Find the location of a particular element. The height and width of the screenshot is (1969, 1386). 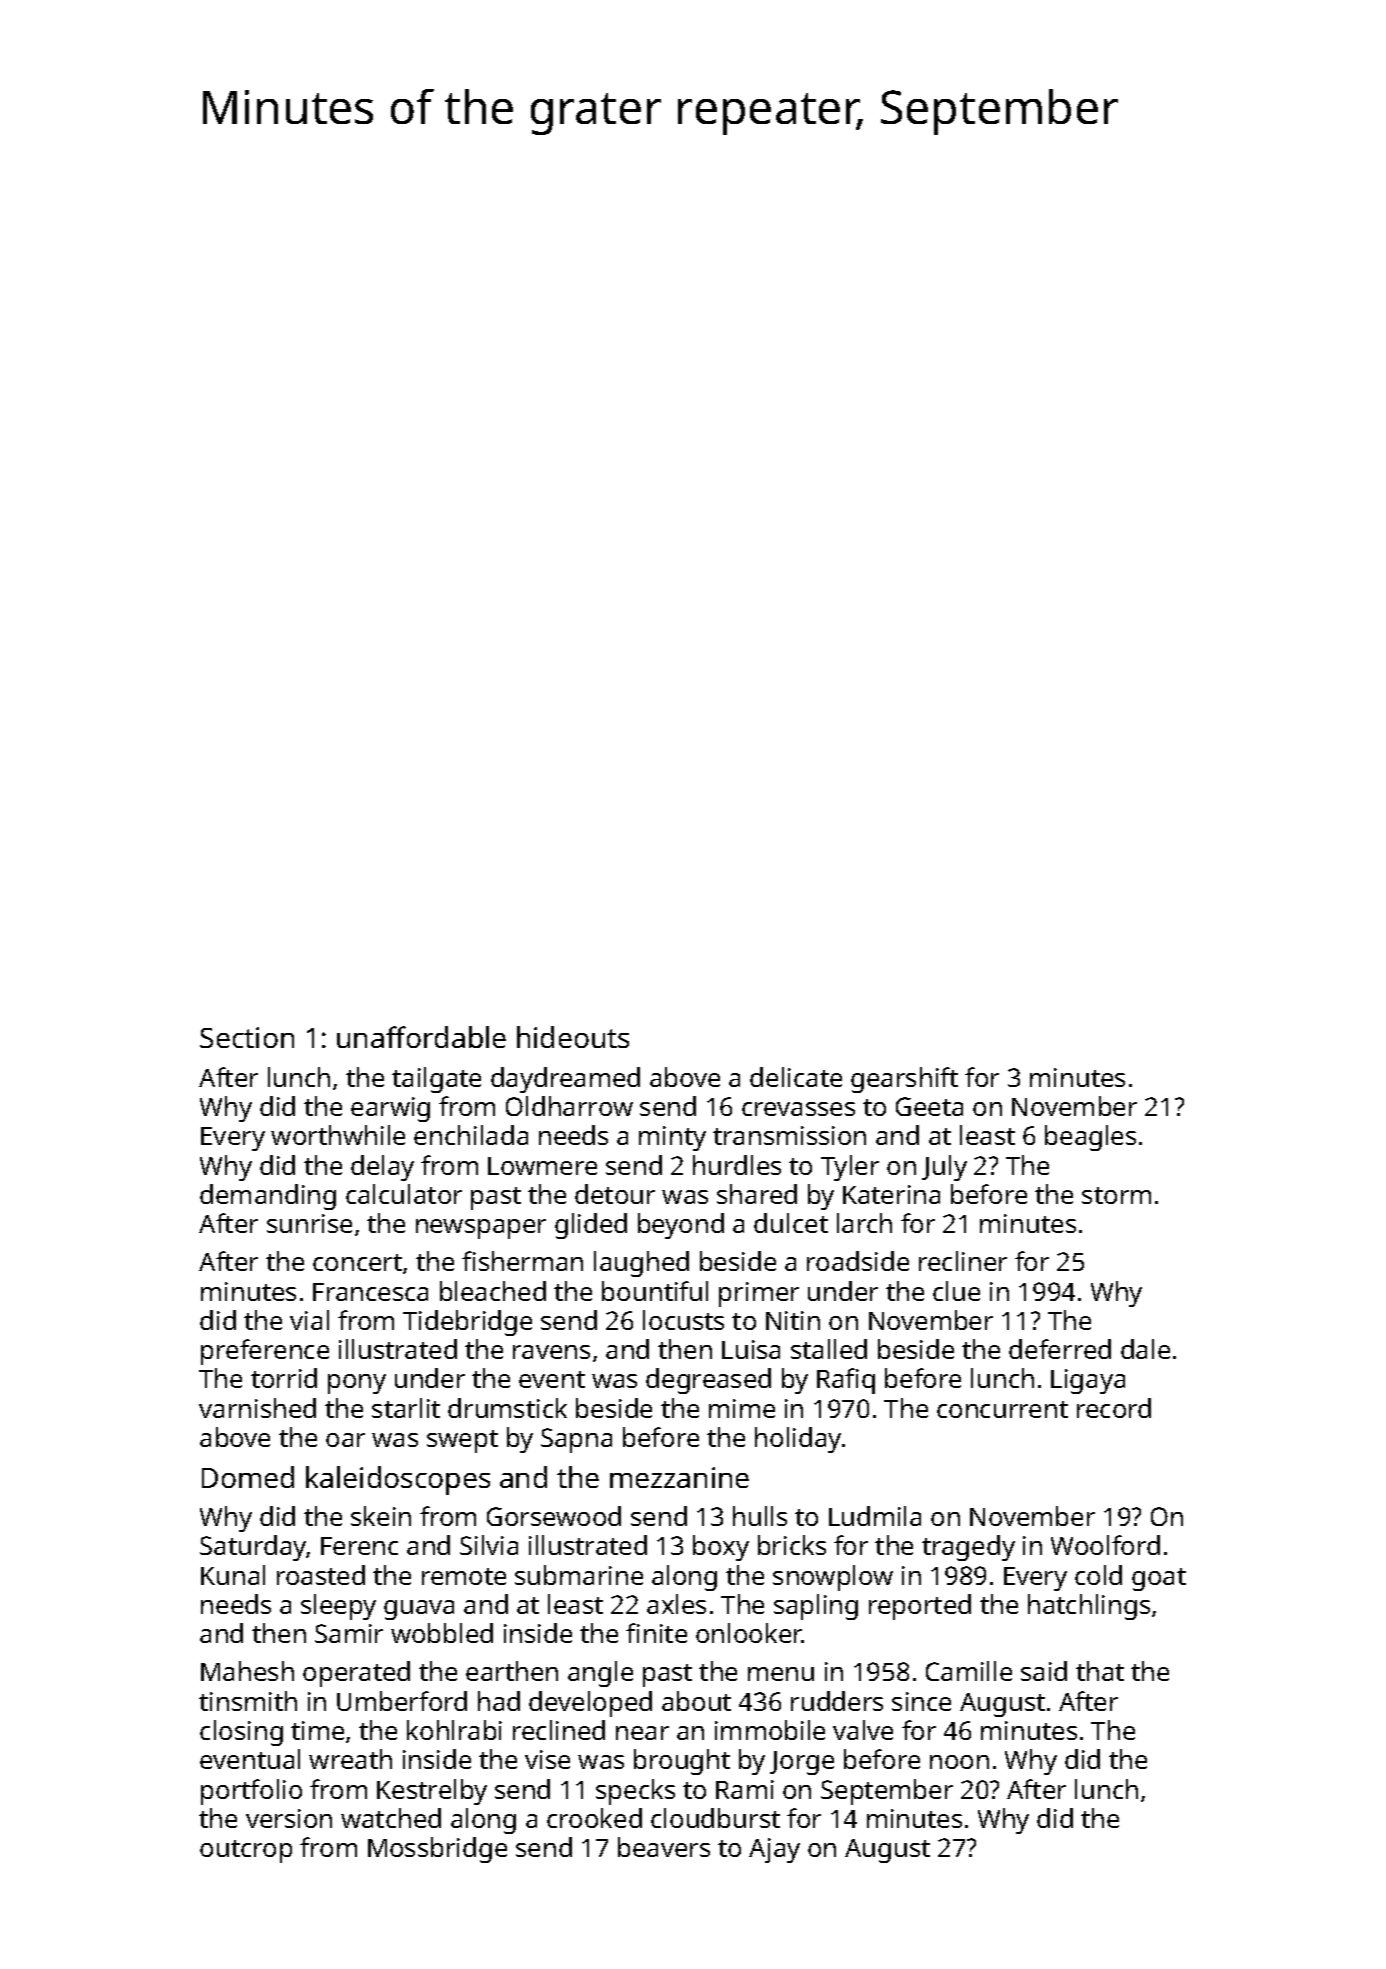

Gorsewood is located at coordinates (554, 1516).
